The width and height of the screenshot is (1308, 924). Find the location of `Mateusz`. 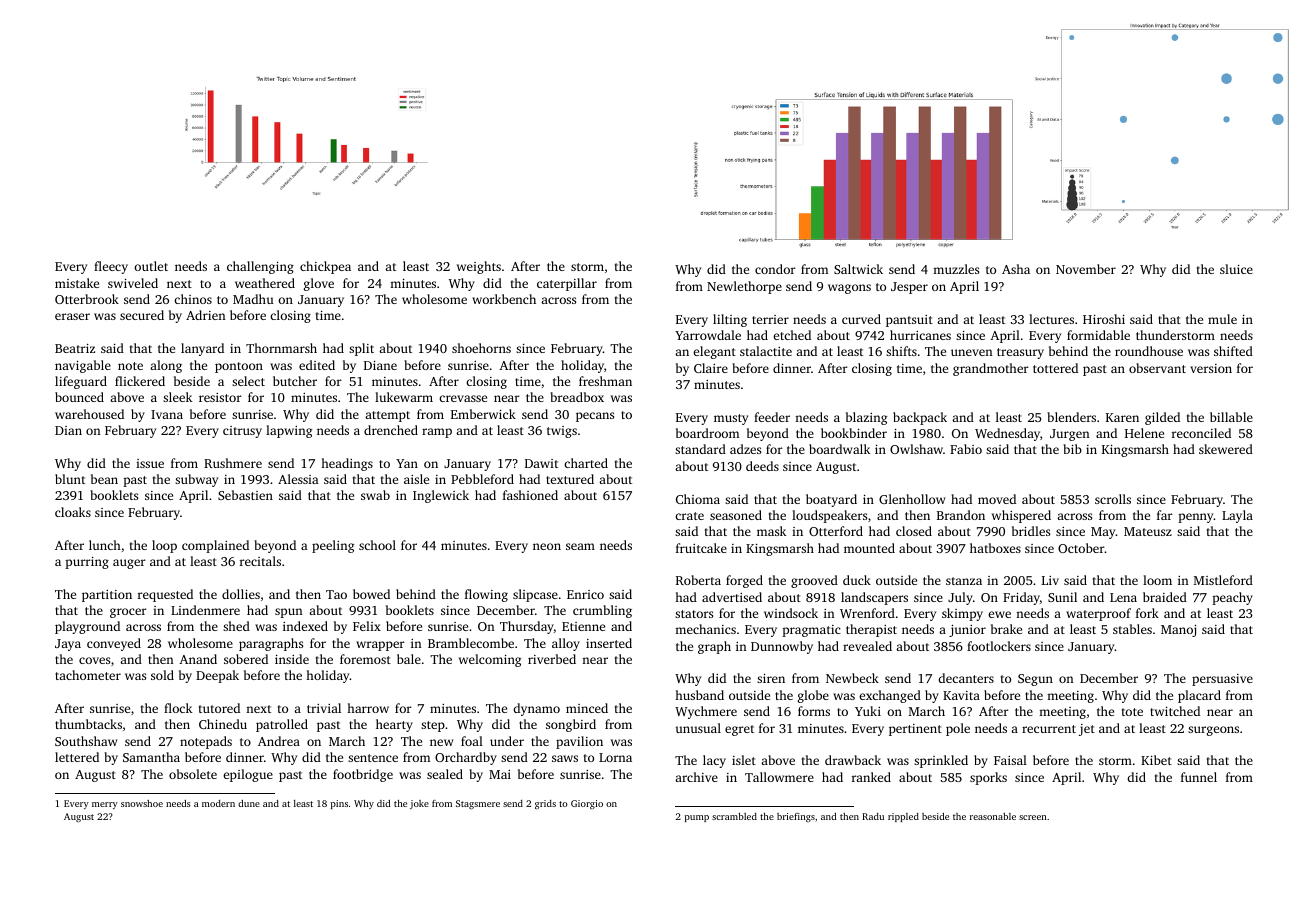

Mateusz is located at coordinates (1148, 531).
